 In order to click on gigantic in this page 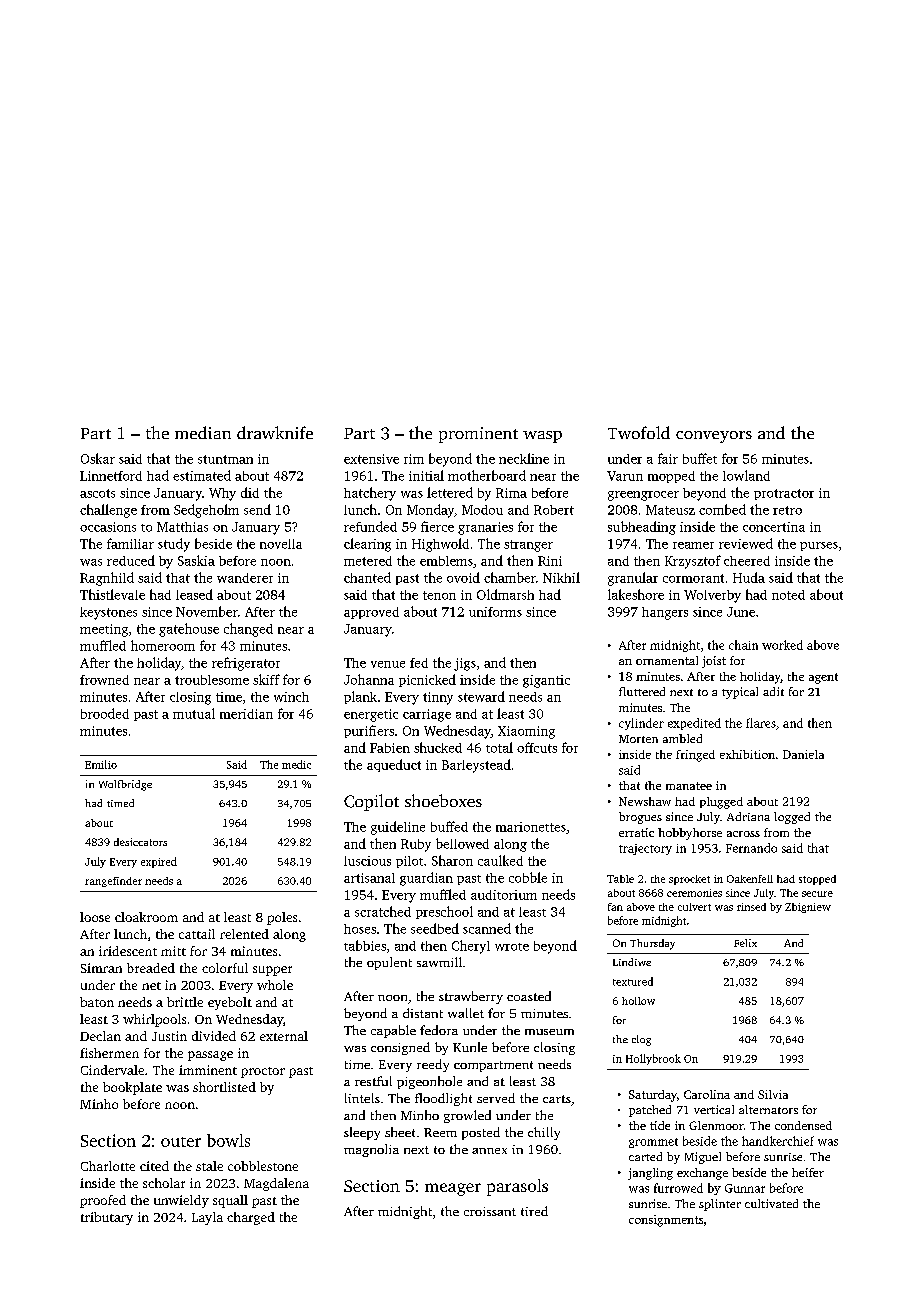, I will do `click(546, 681)`.
